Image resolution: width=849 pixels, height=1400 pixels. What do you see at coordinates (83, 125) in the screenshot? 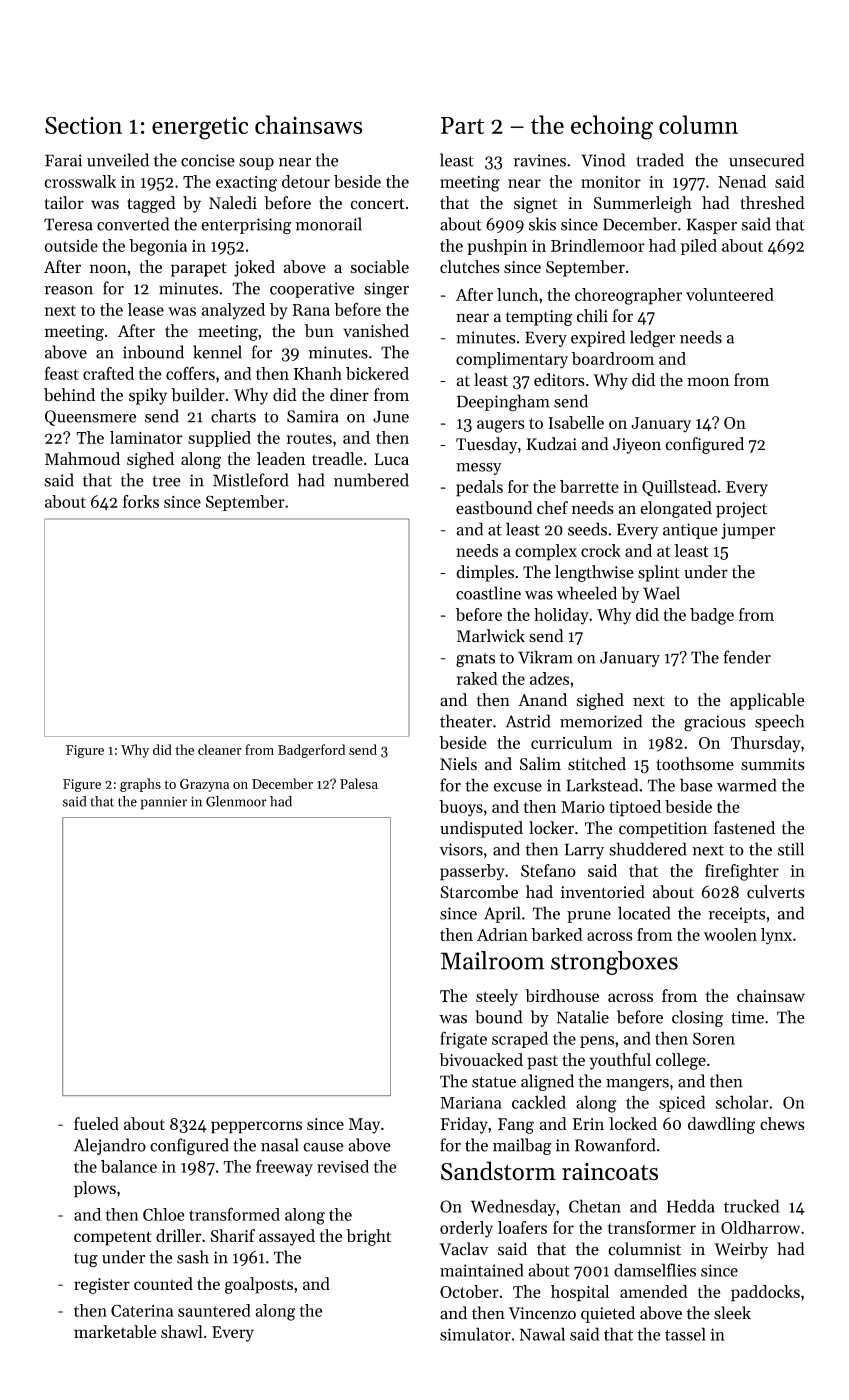
I see `Section` at bounding box center [83, 125].
